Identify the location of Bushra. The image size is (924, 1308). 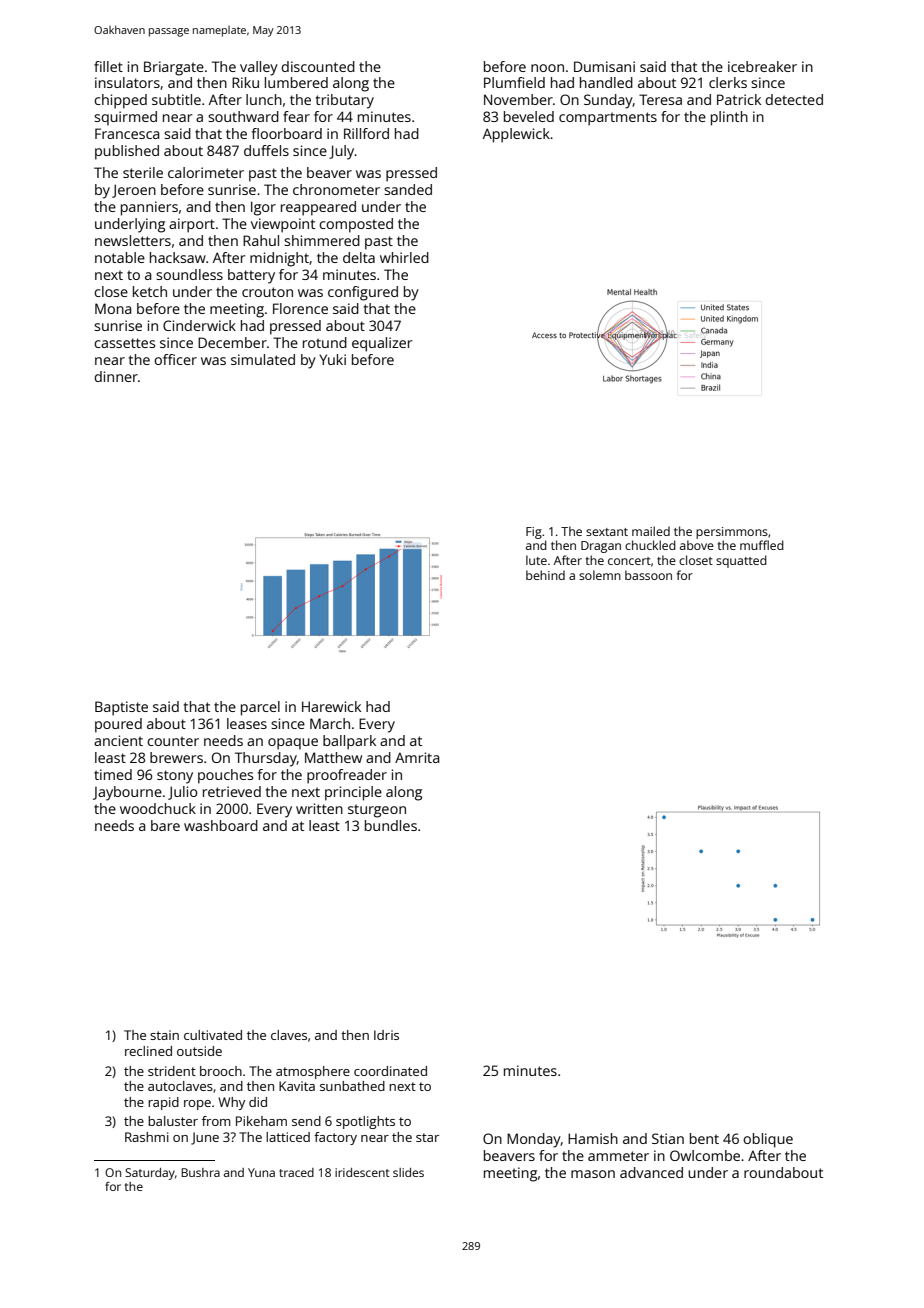
(200, 1172).
